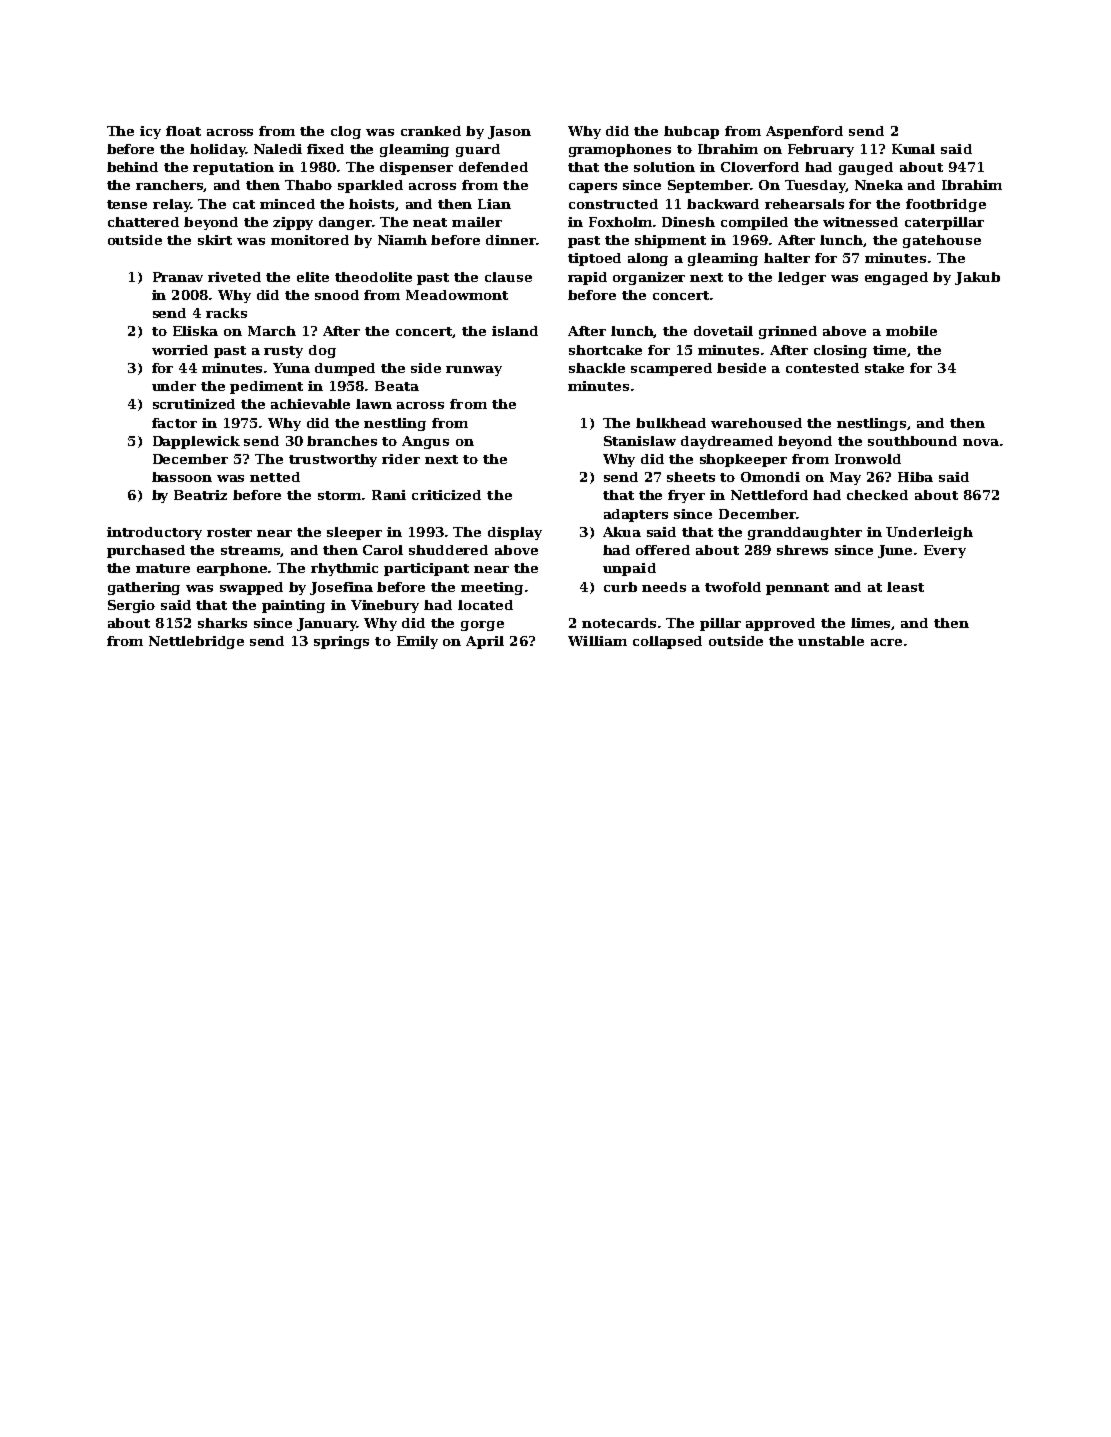 This screenshot has height=1437, width=1111. Describe the element at coordinates (287, 204) in the screenshot. I see `minced` at that location.
